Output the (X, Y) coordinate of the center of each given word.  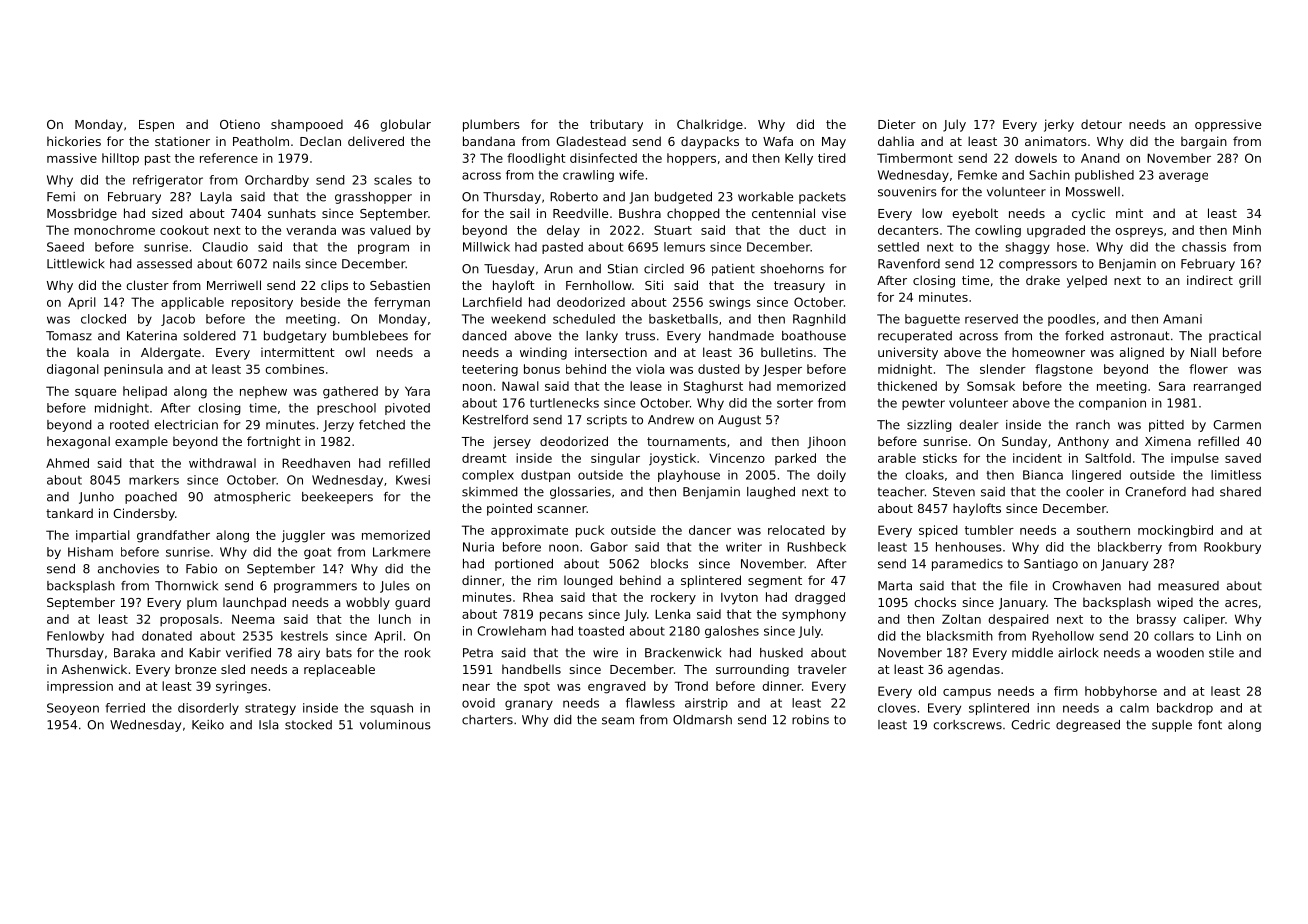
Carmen (1237, 425)
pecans (561, 617)
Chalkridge (710, 125)
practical (1235, 337)
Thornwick (186, 586)
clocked (103, 319)
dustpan (545, 476)
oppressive (1228, 125)
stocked (308, 725)
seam (618, 721)
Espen (156, 126)
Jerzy (338, 426)
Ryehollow (1063, 637)
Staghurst (713, 387)
